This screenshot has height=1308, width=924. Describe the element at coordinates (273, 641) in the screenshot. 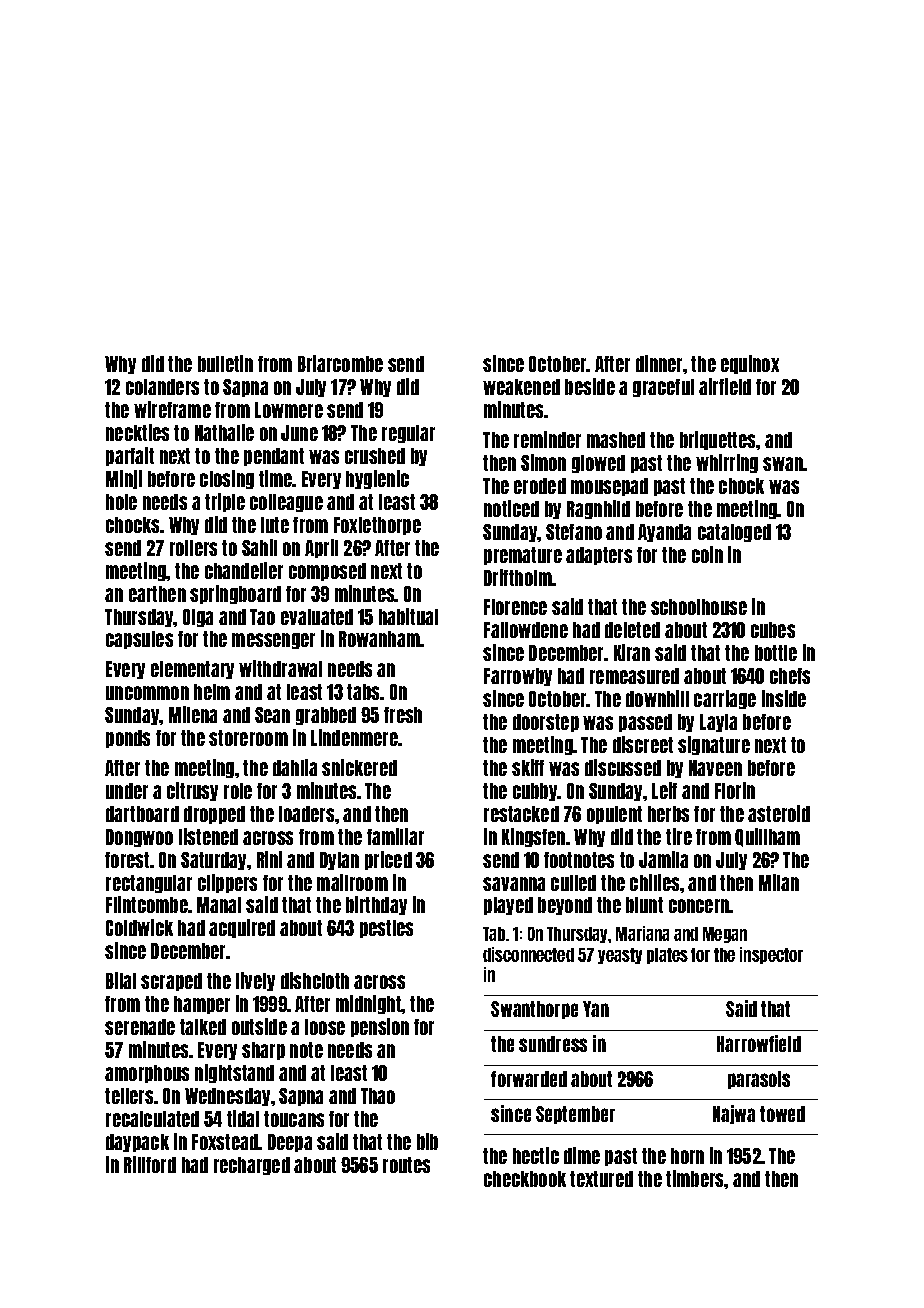

I see `messenger` at that location.
